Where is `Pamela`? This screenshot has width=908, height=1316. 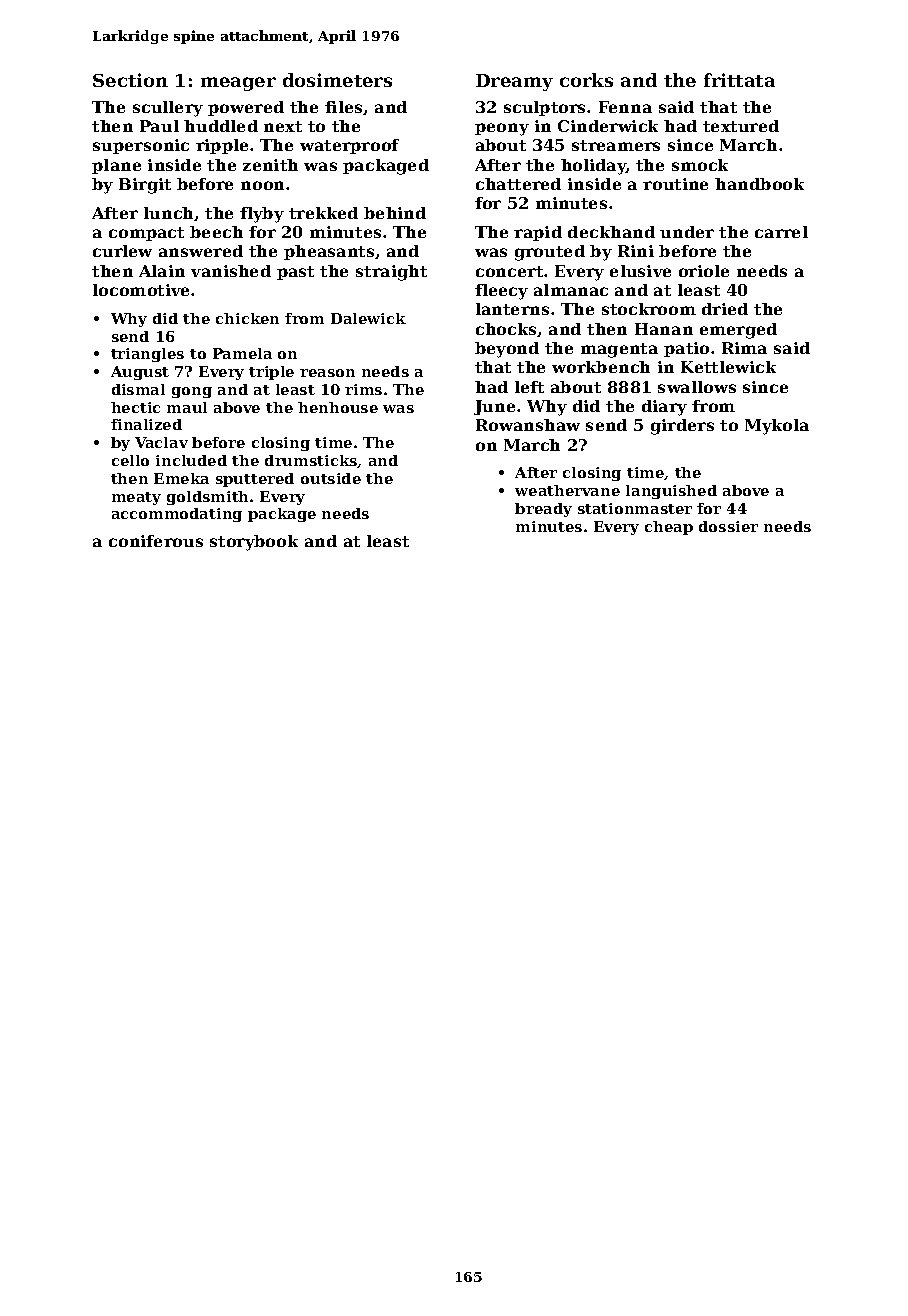
Pamela is located at coordinates (242, 353).
